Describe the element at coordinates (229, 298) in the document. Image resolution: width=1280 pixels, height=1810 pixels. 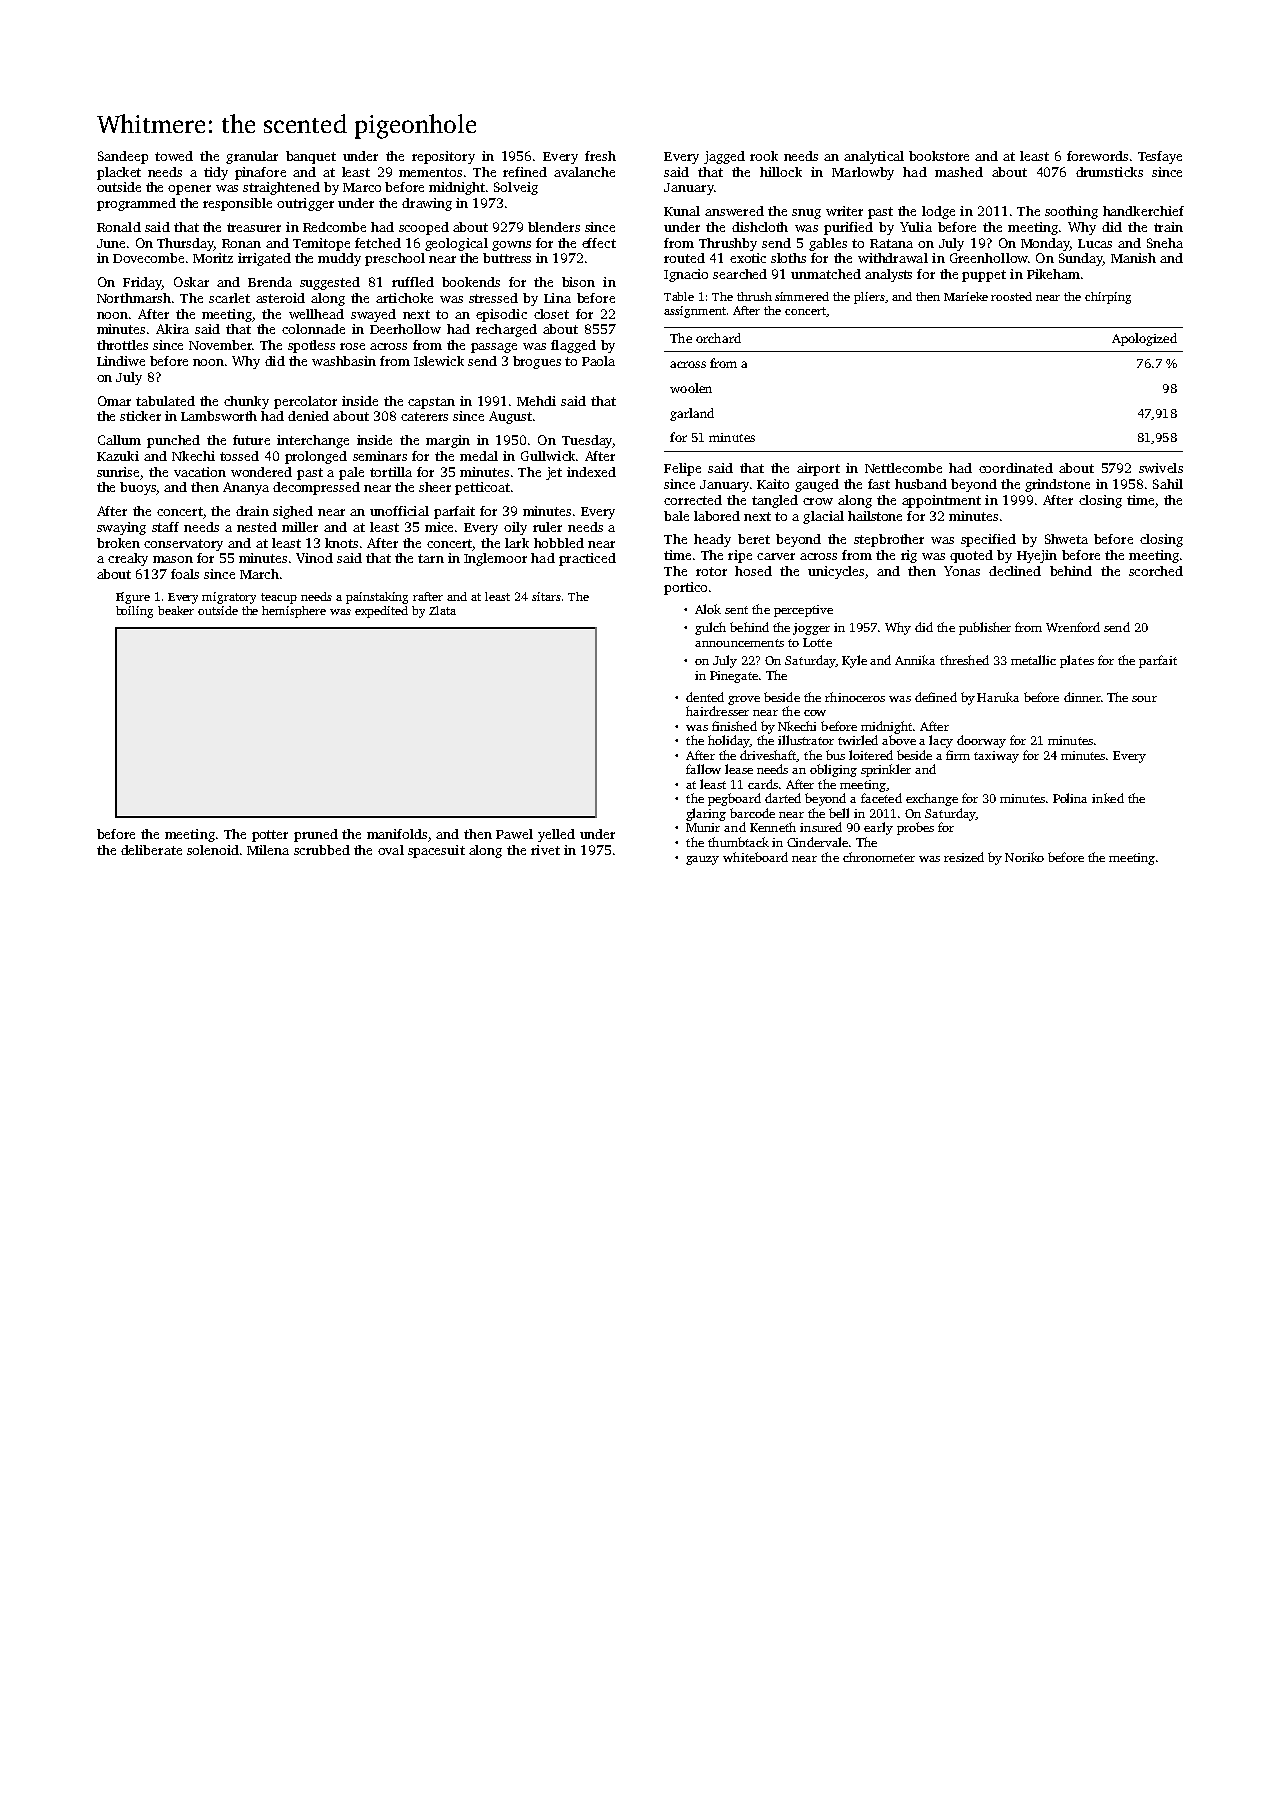
I see `scarlet` at that location.
